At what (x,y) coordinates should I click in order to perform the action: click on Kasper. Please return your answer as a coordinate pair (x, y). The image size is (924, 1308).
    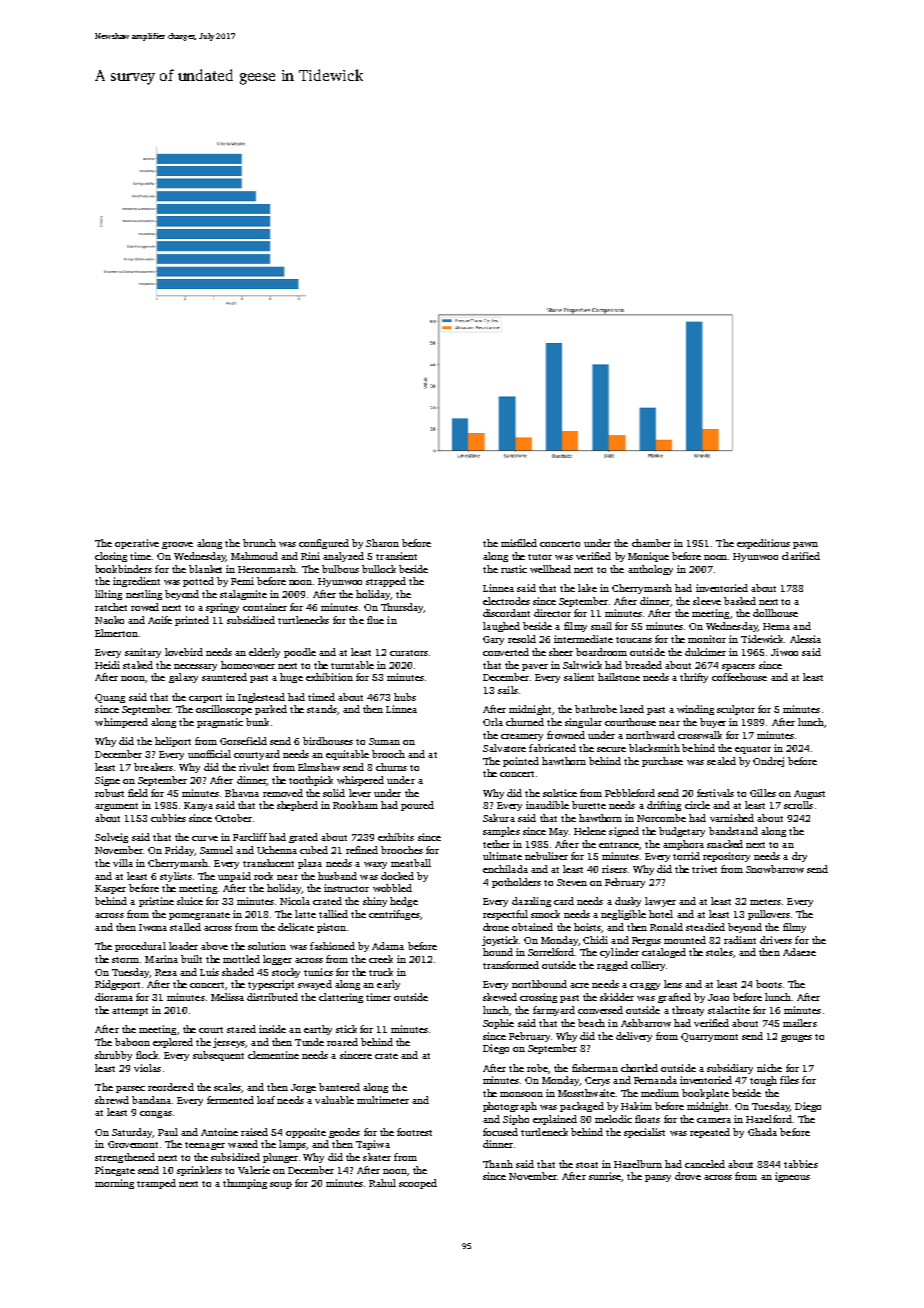
    Looking at the image, I should click on (110, 889).
